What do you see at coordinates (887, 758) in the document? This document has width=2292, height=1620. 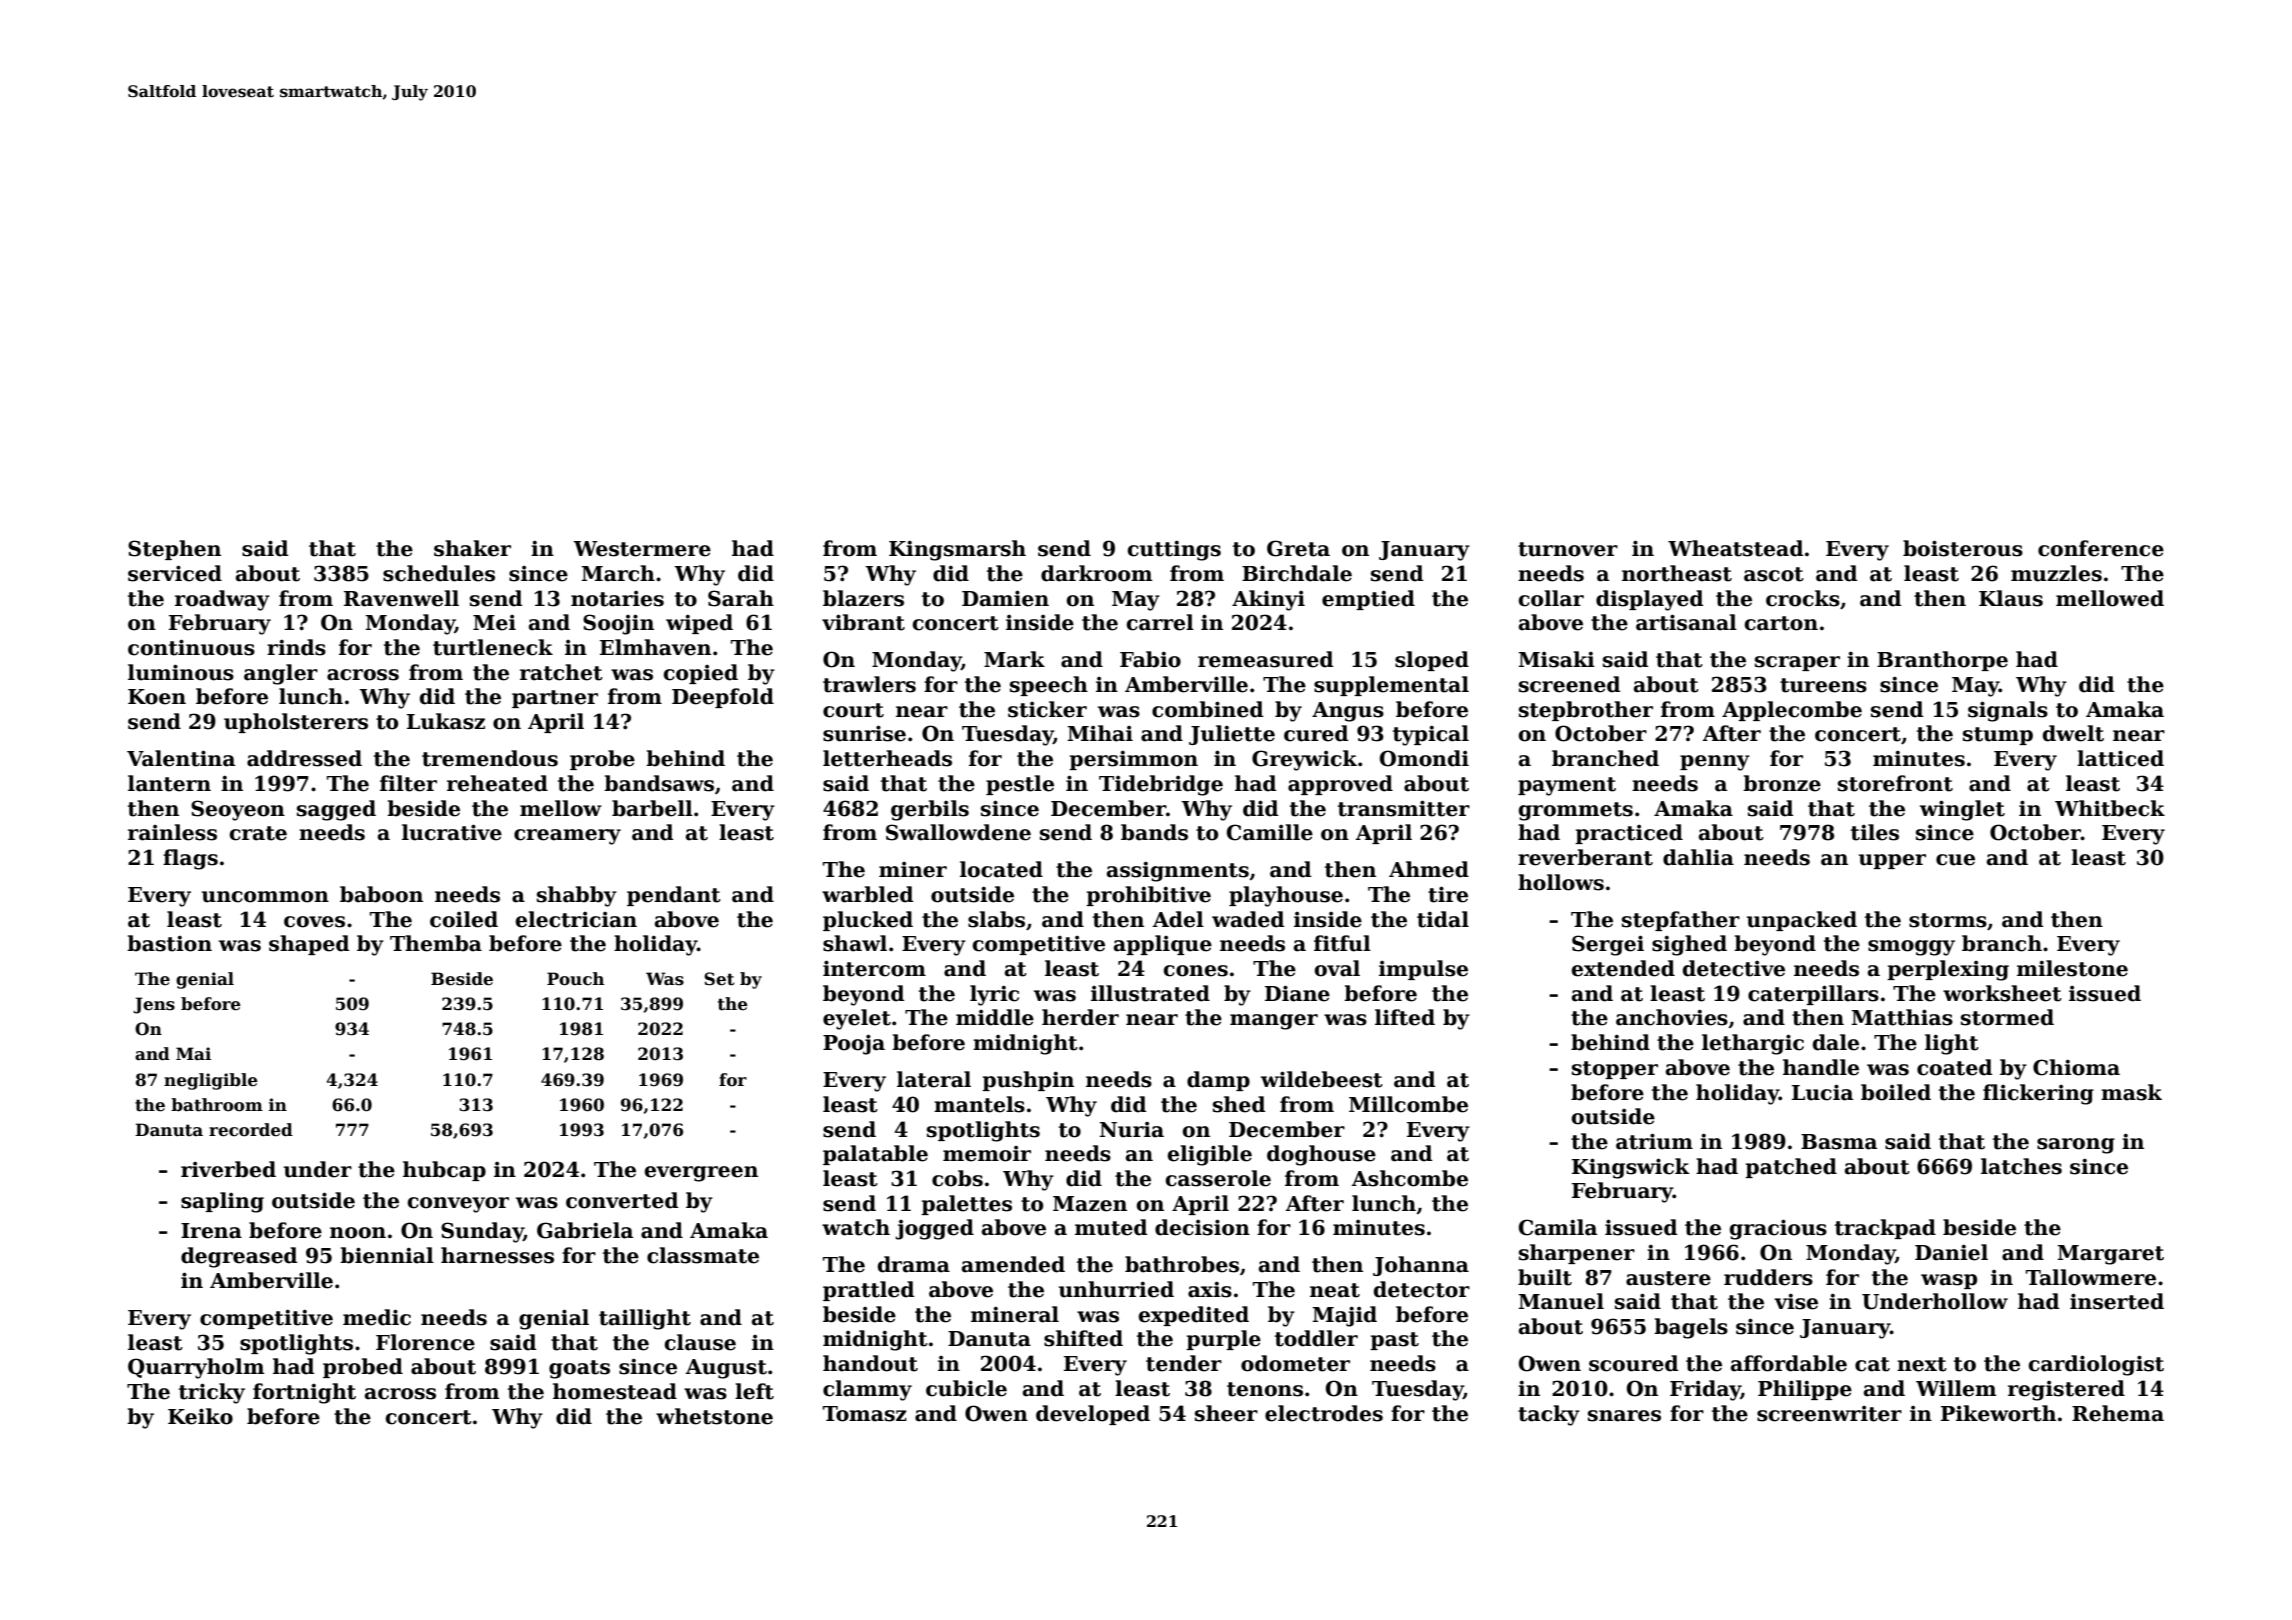 I see `letterheads` at bounding box center [887, 758].
